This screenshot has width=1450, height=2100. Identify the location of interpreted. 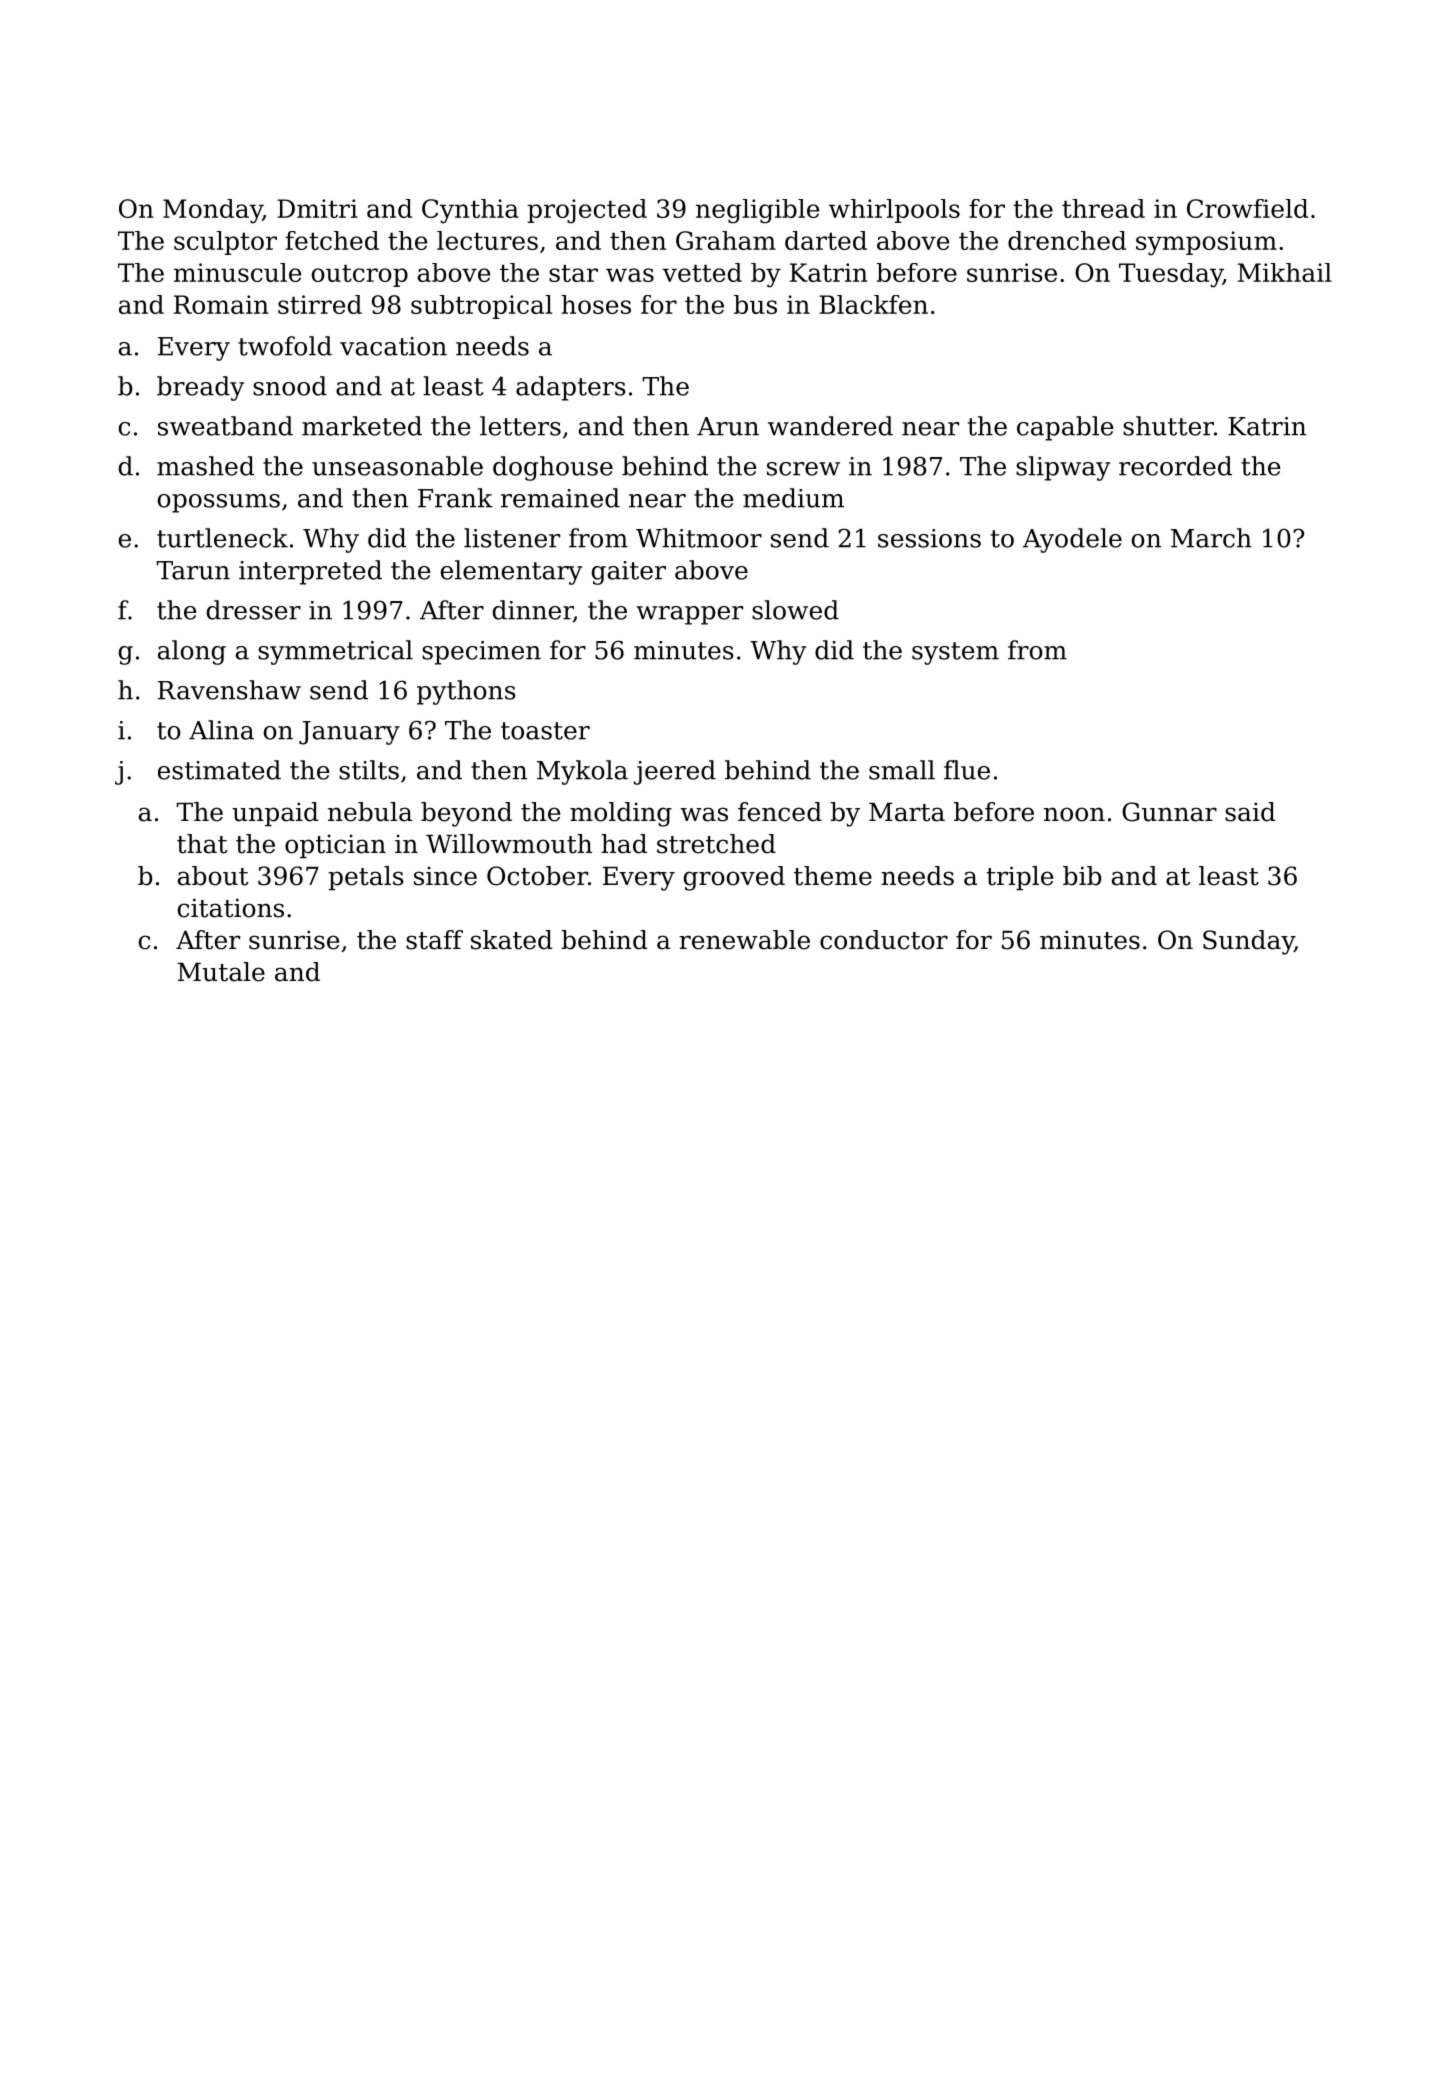
(310, 572).
